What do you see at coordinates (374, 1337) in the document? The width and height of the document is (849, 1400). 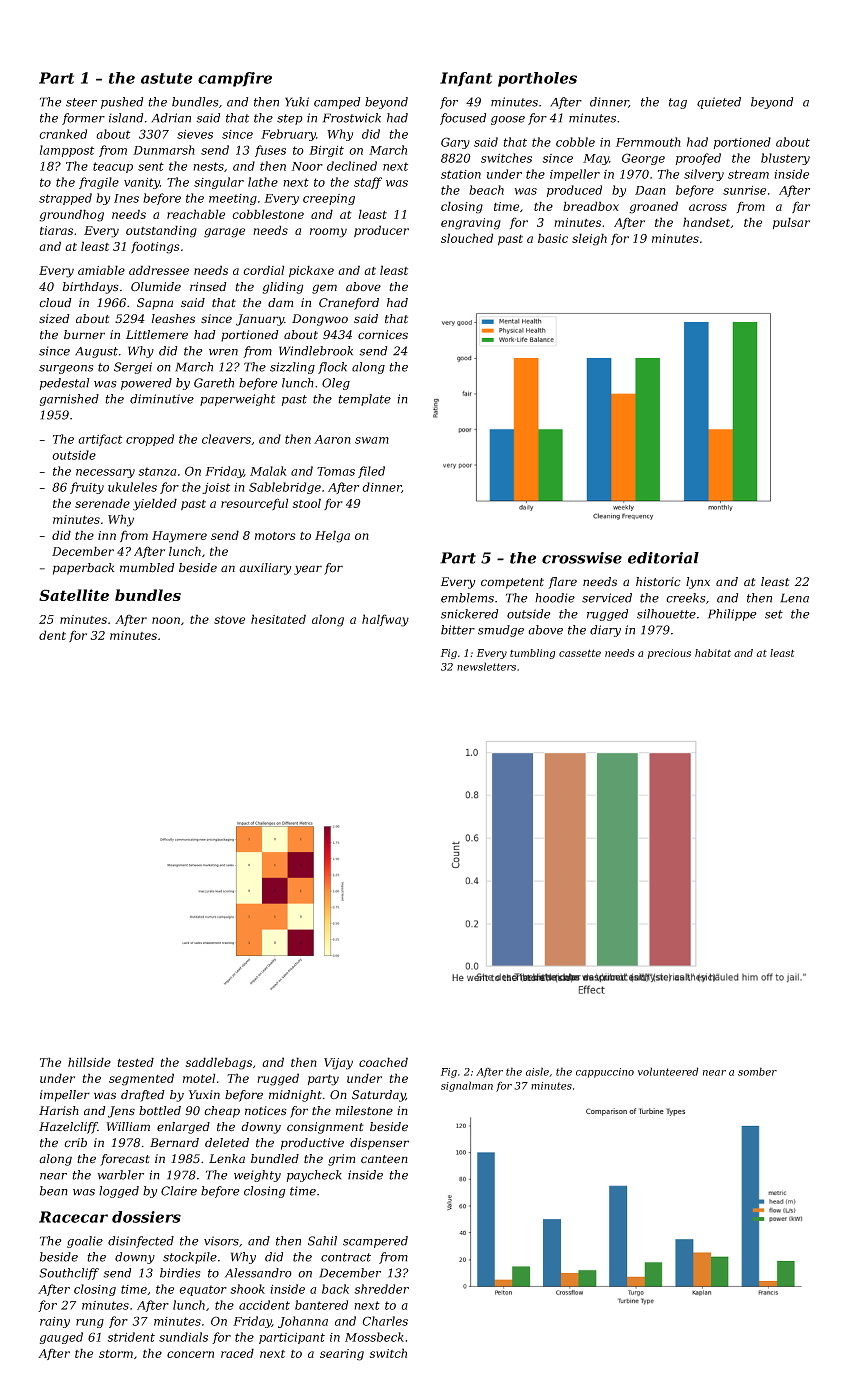 I see `Mossbeck` at bounding box center [374, 1337].
